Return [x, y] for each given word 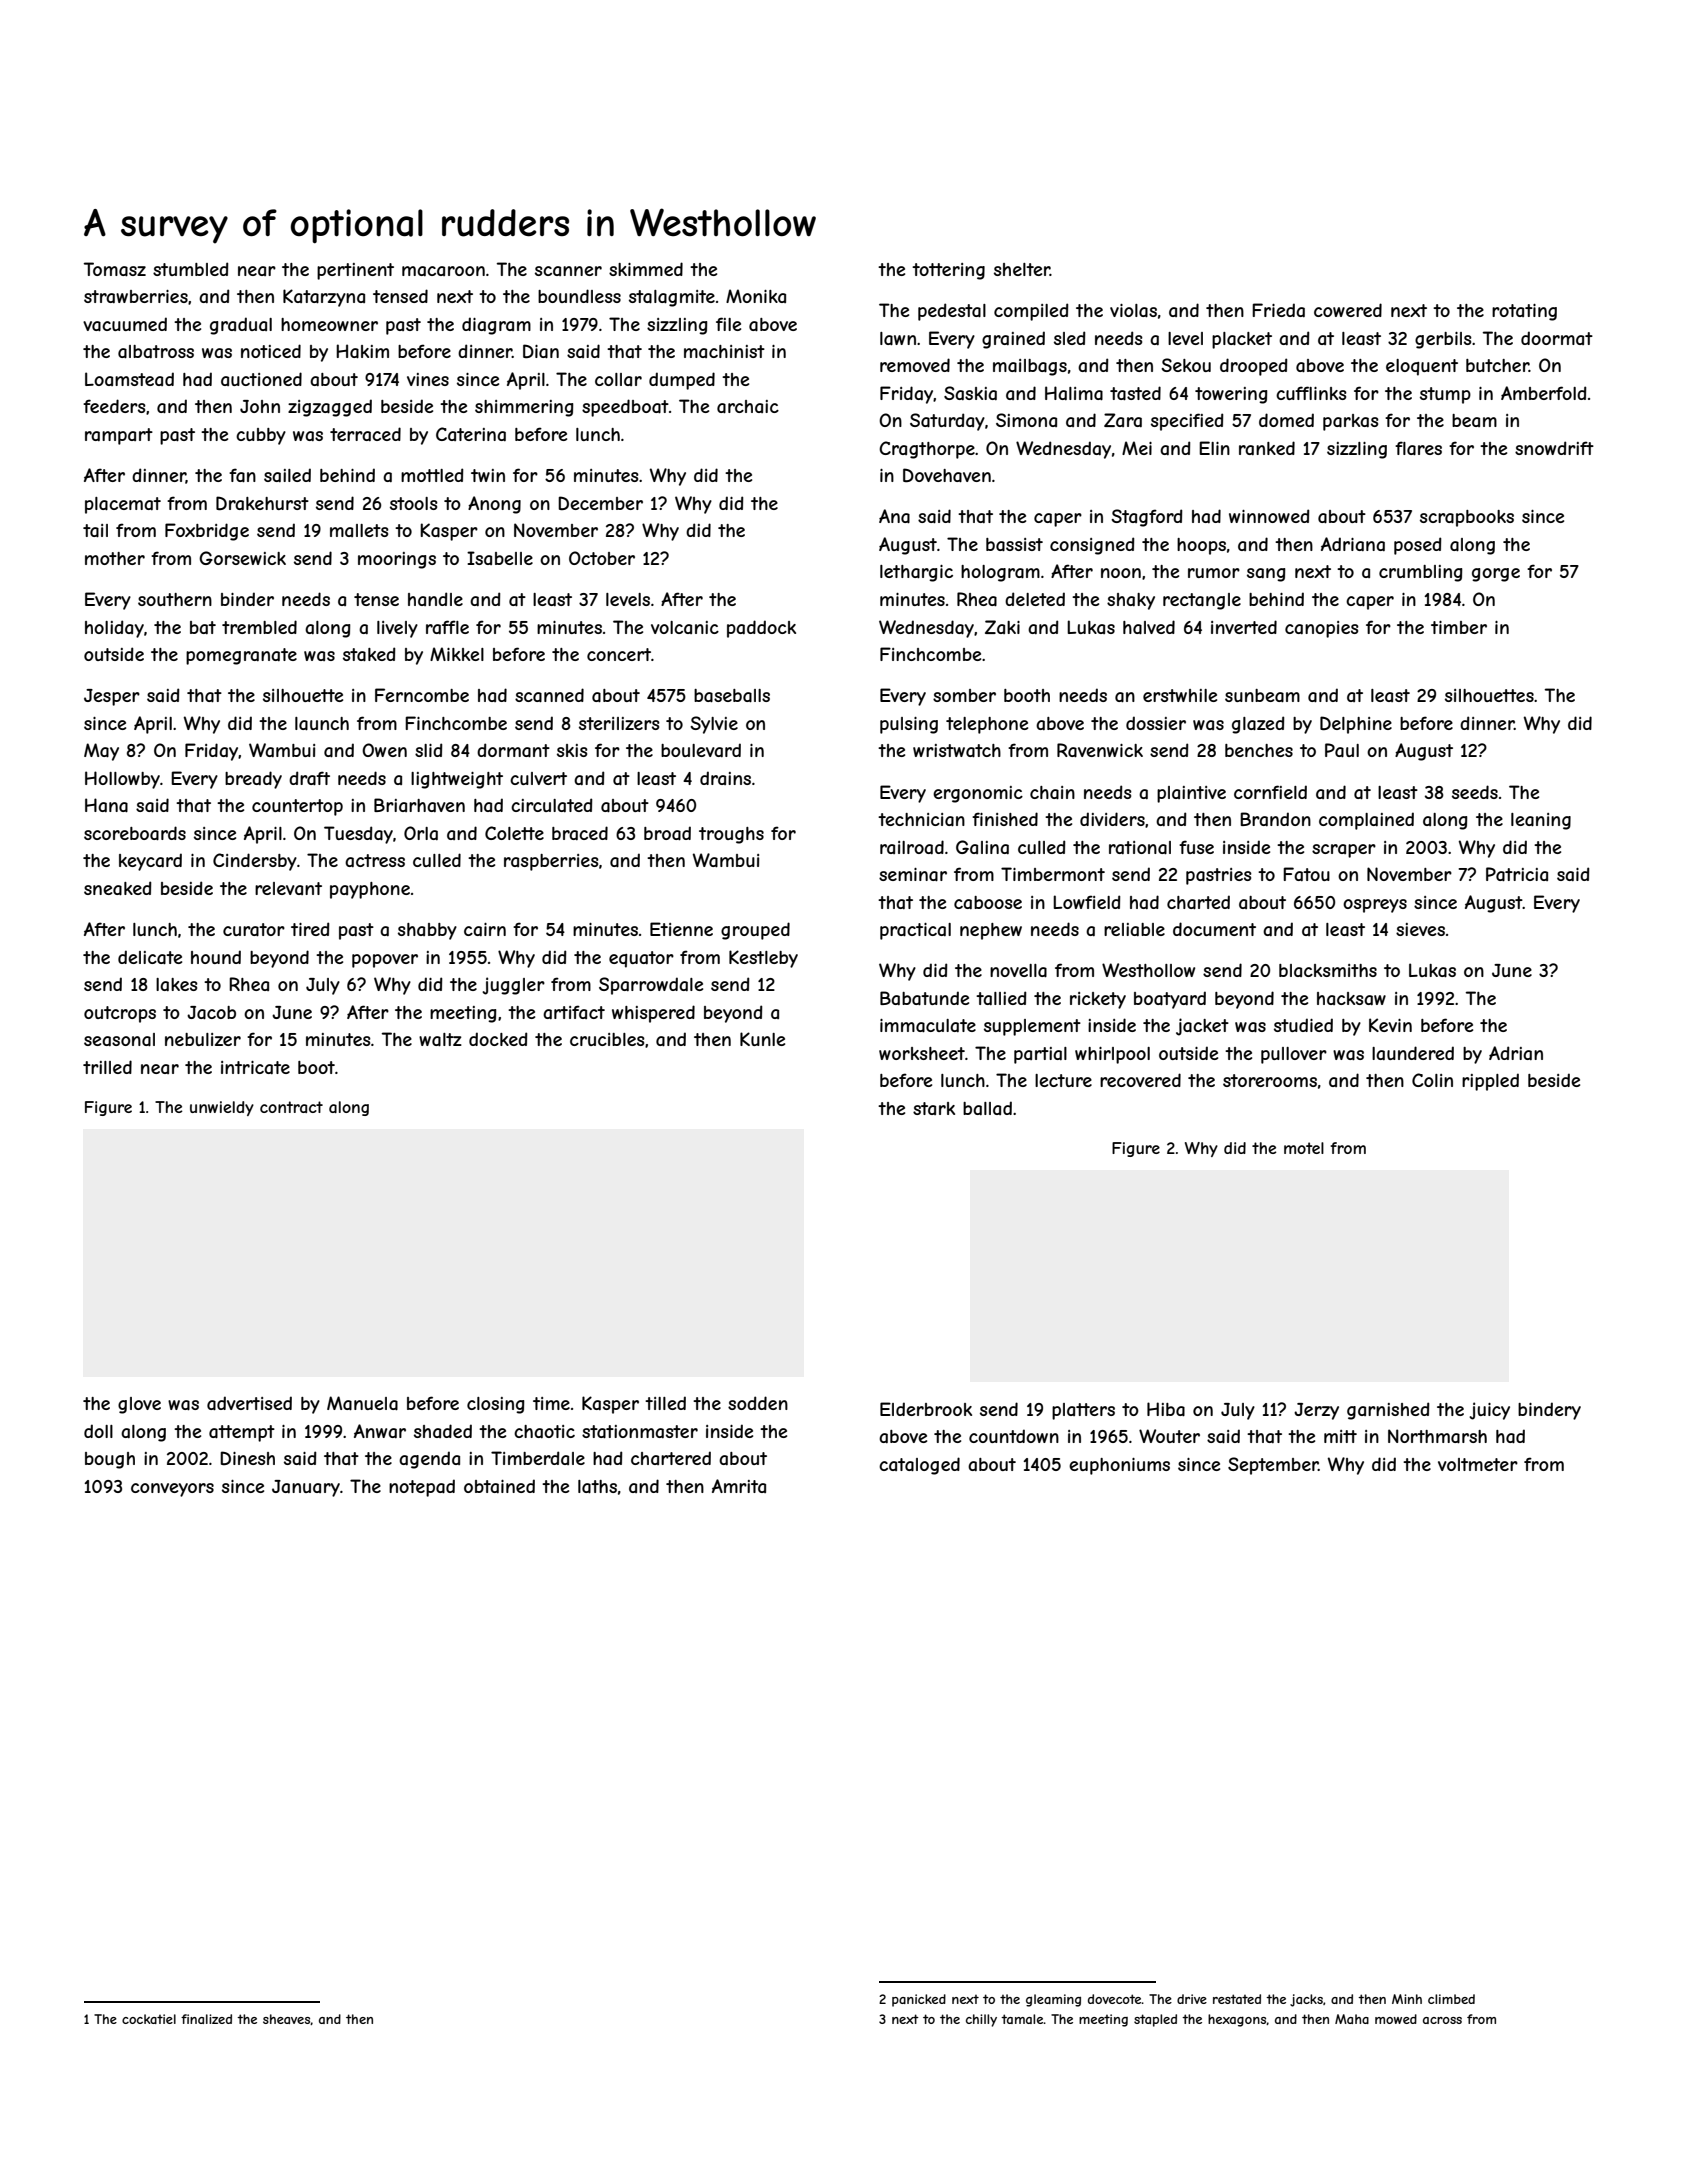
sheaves [287, 2019]
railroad [912, 847]
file [728, 324]
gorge [1496, 575]
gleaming [1053, 2000]
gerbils [1443, 340]
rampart [119, 436]
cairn [485, 929]
